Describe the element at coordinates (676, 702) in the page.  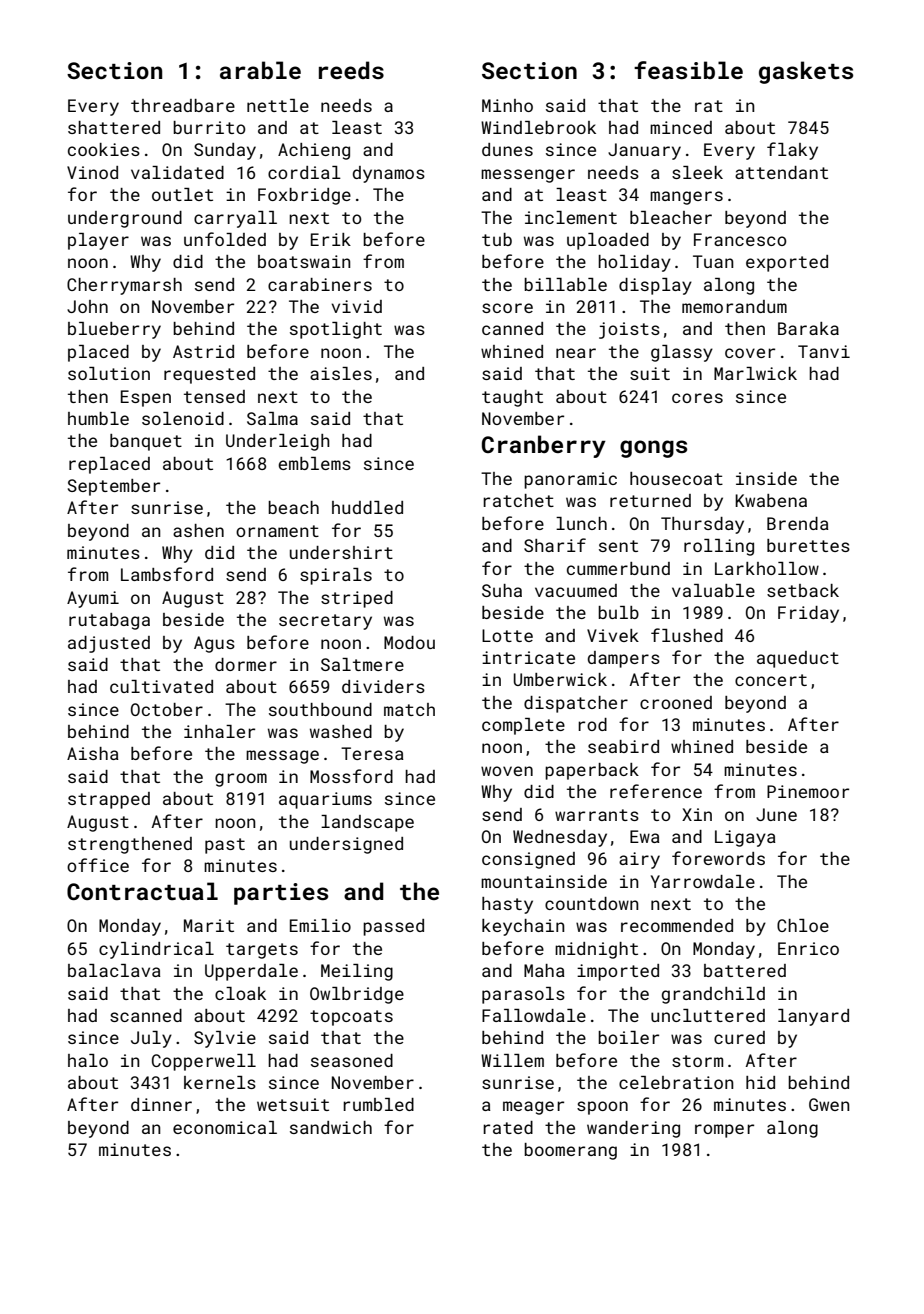
I see `crooned` at that location.
